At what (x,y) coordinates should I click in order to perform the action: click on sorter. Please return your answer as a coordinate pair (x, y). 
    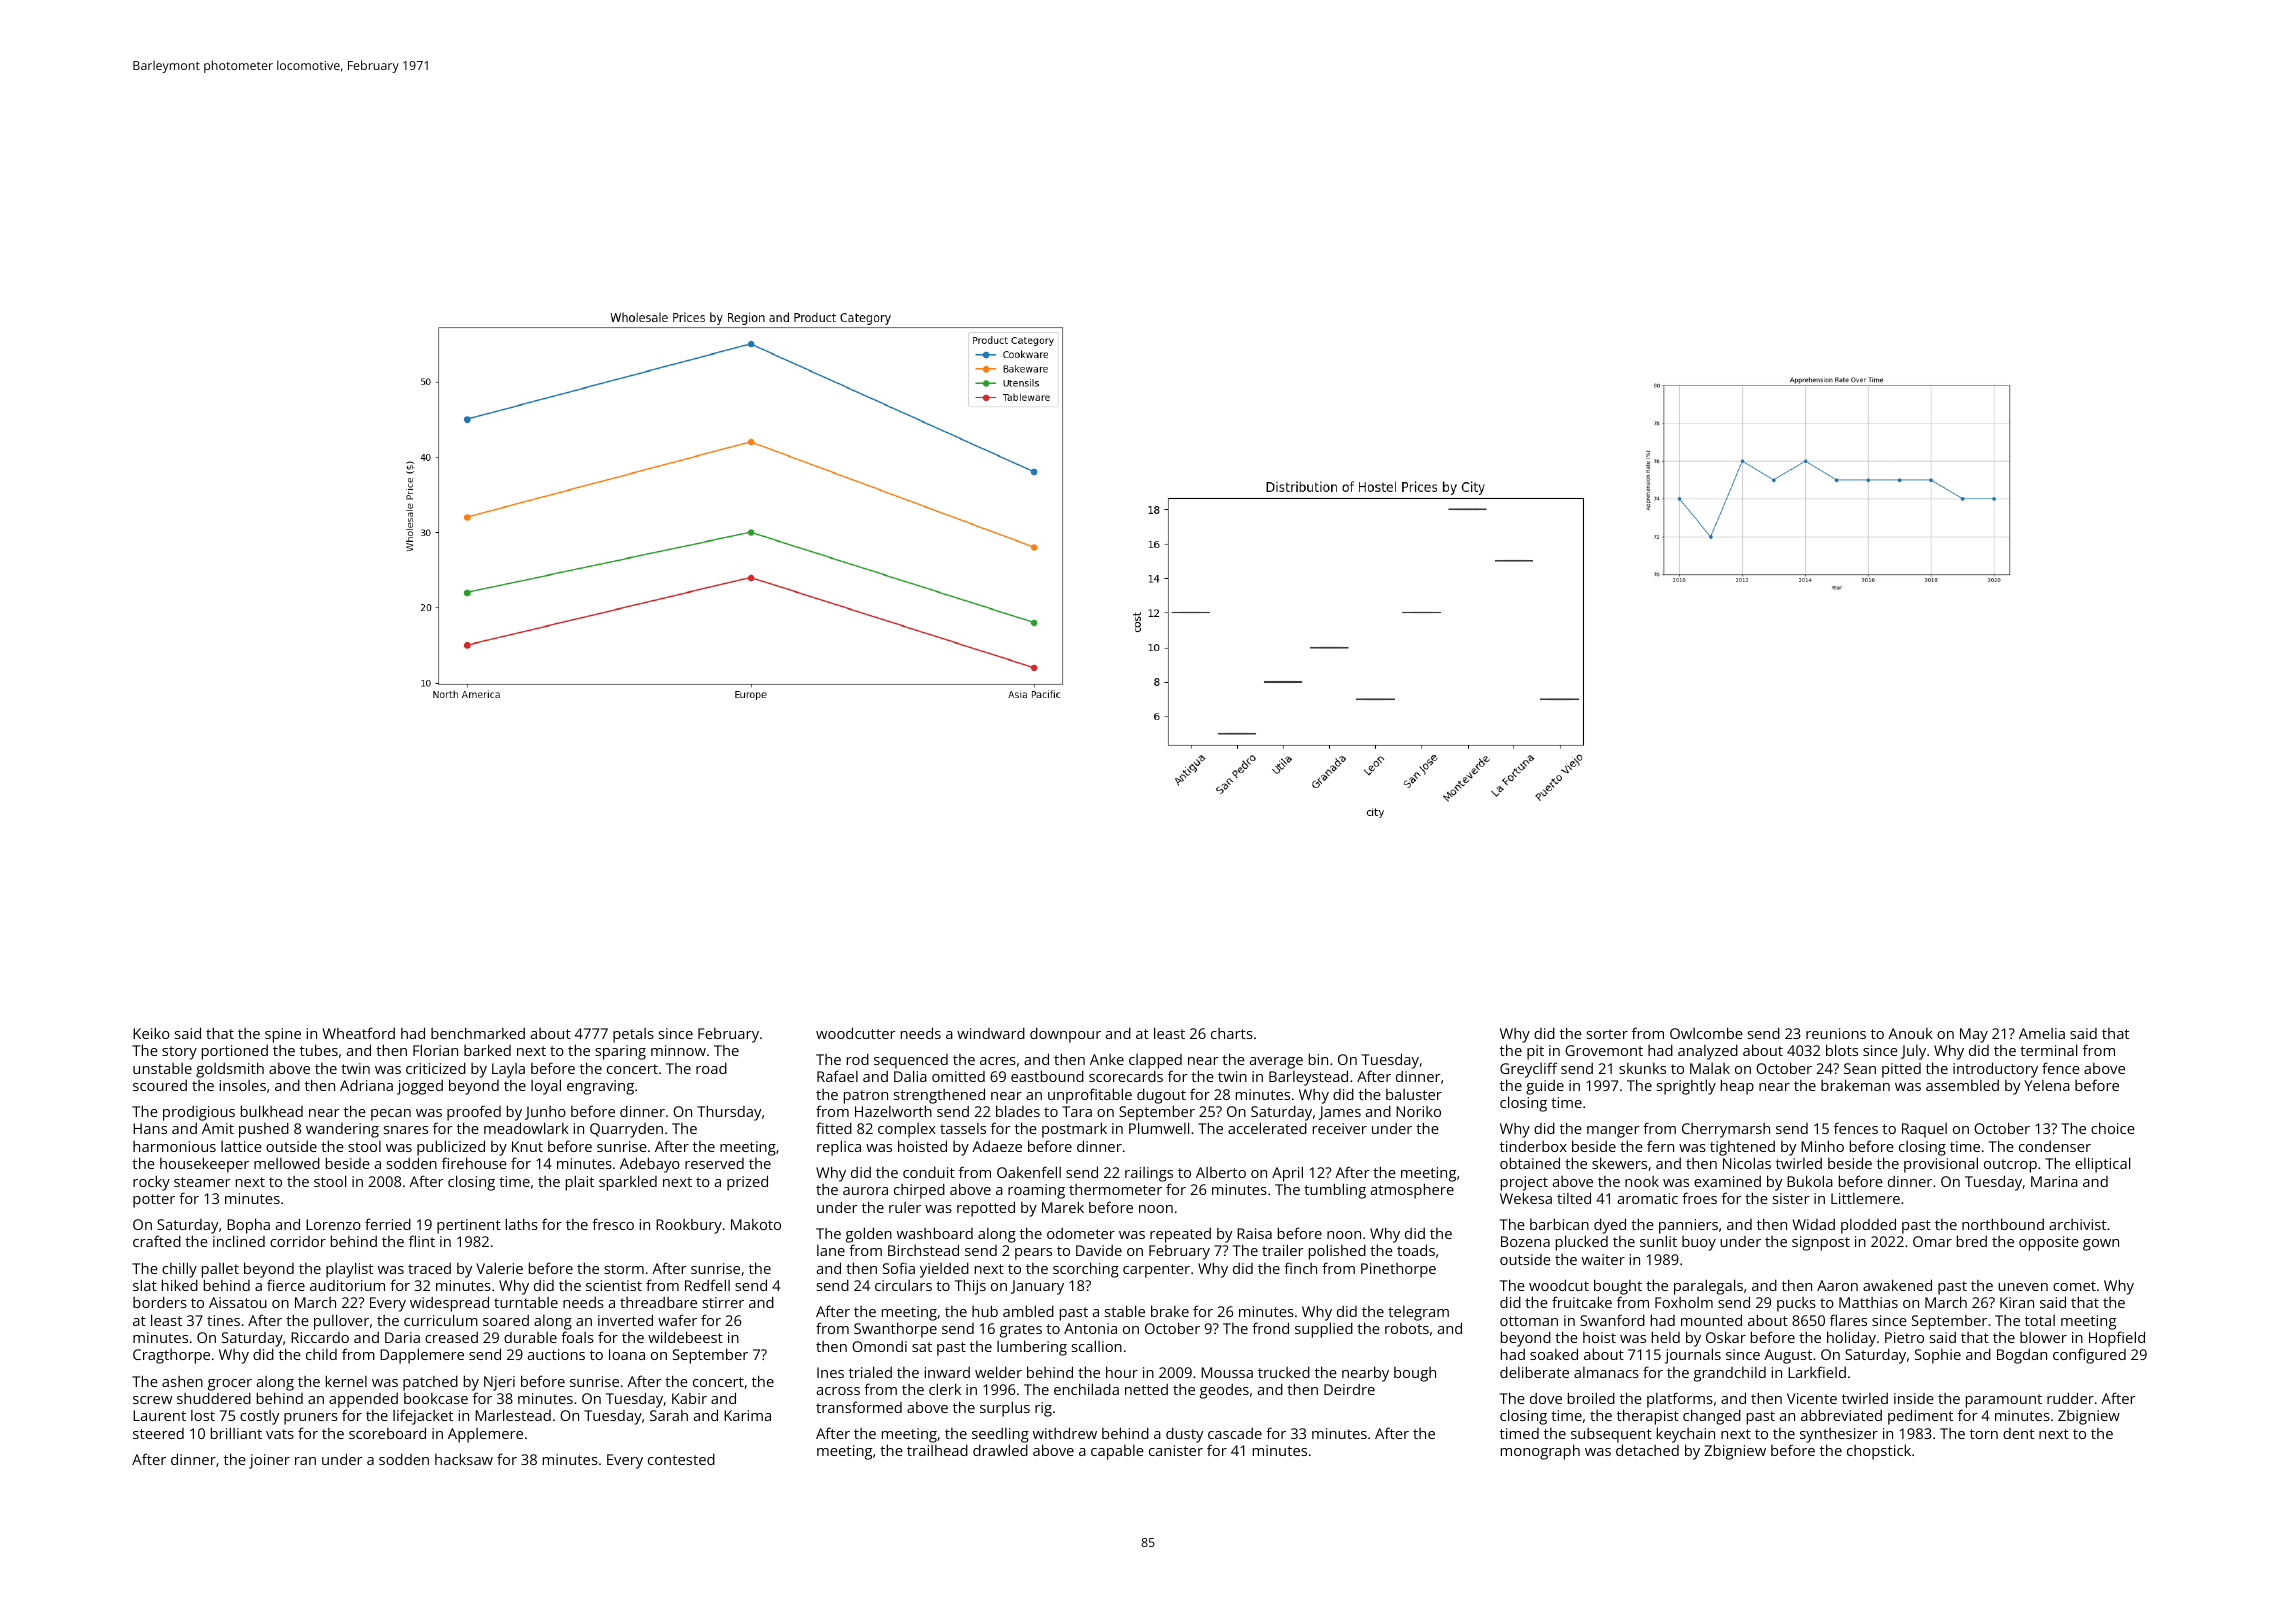
    Looking at the image, I should click on (1607, 1034).
